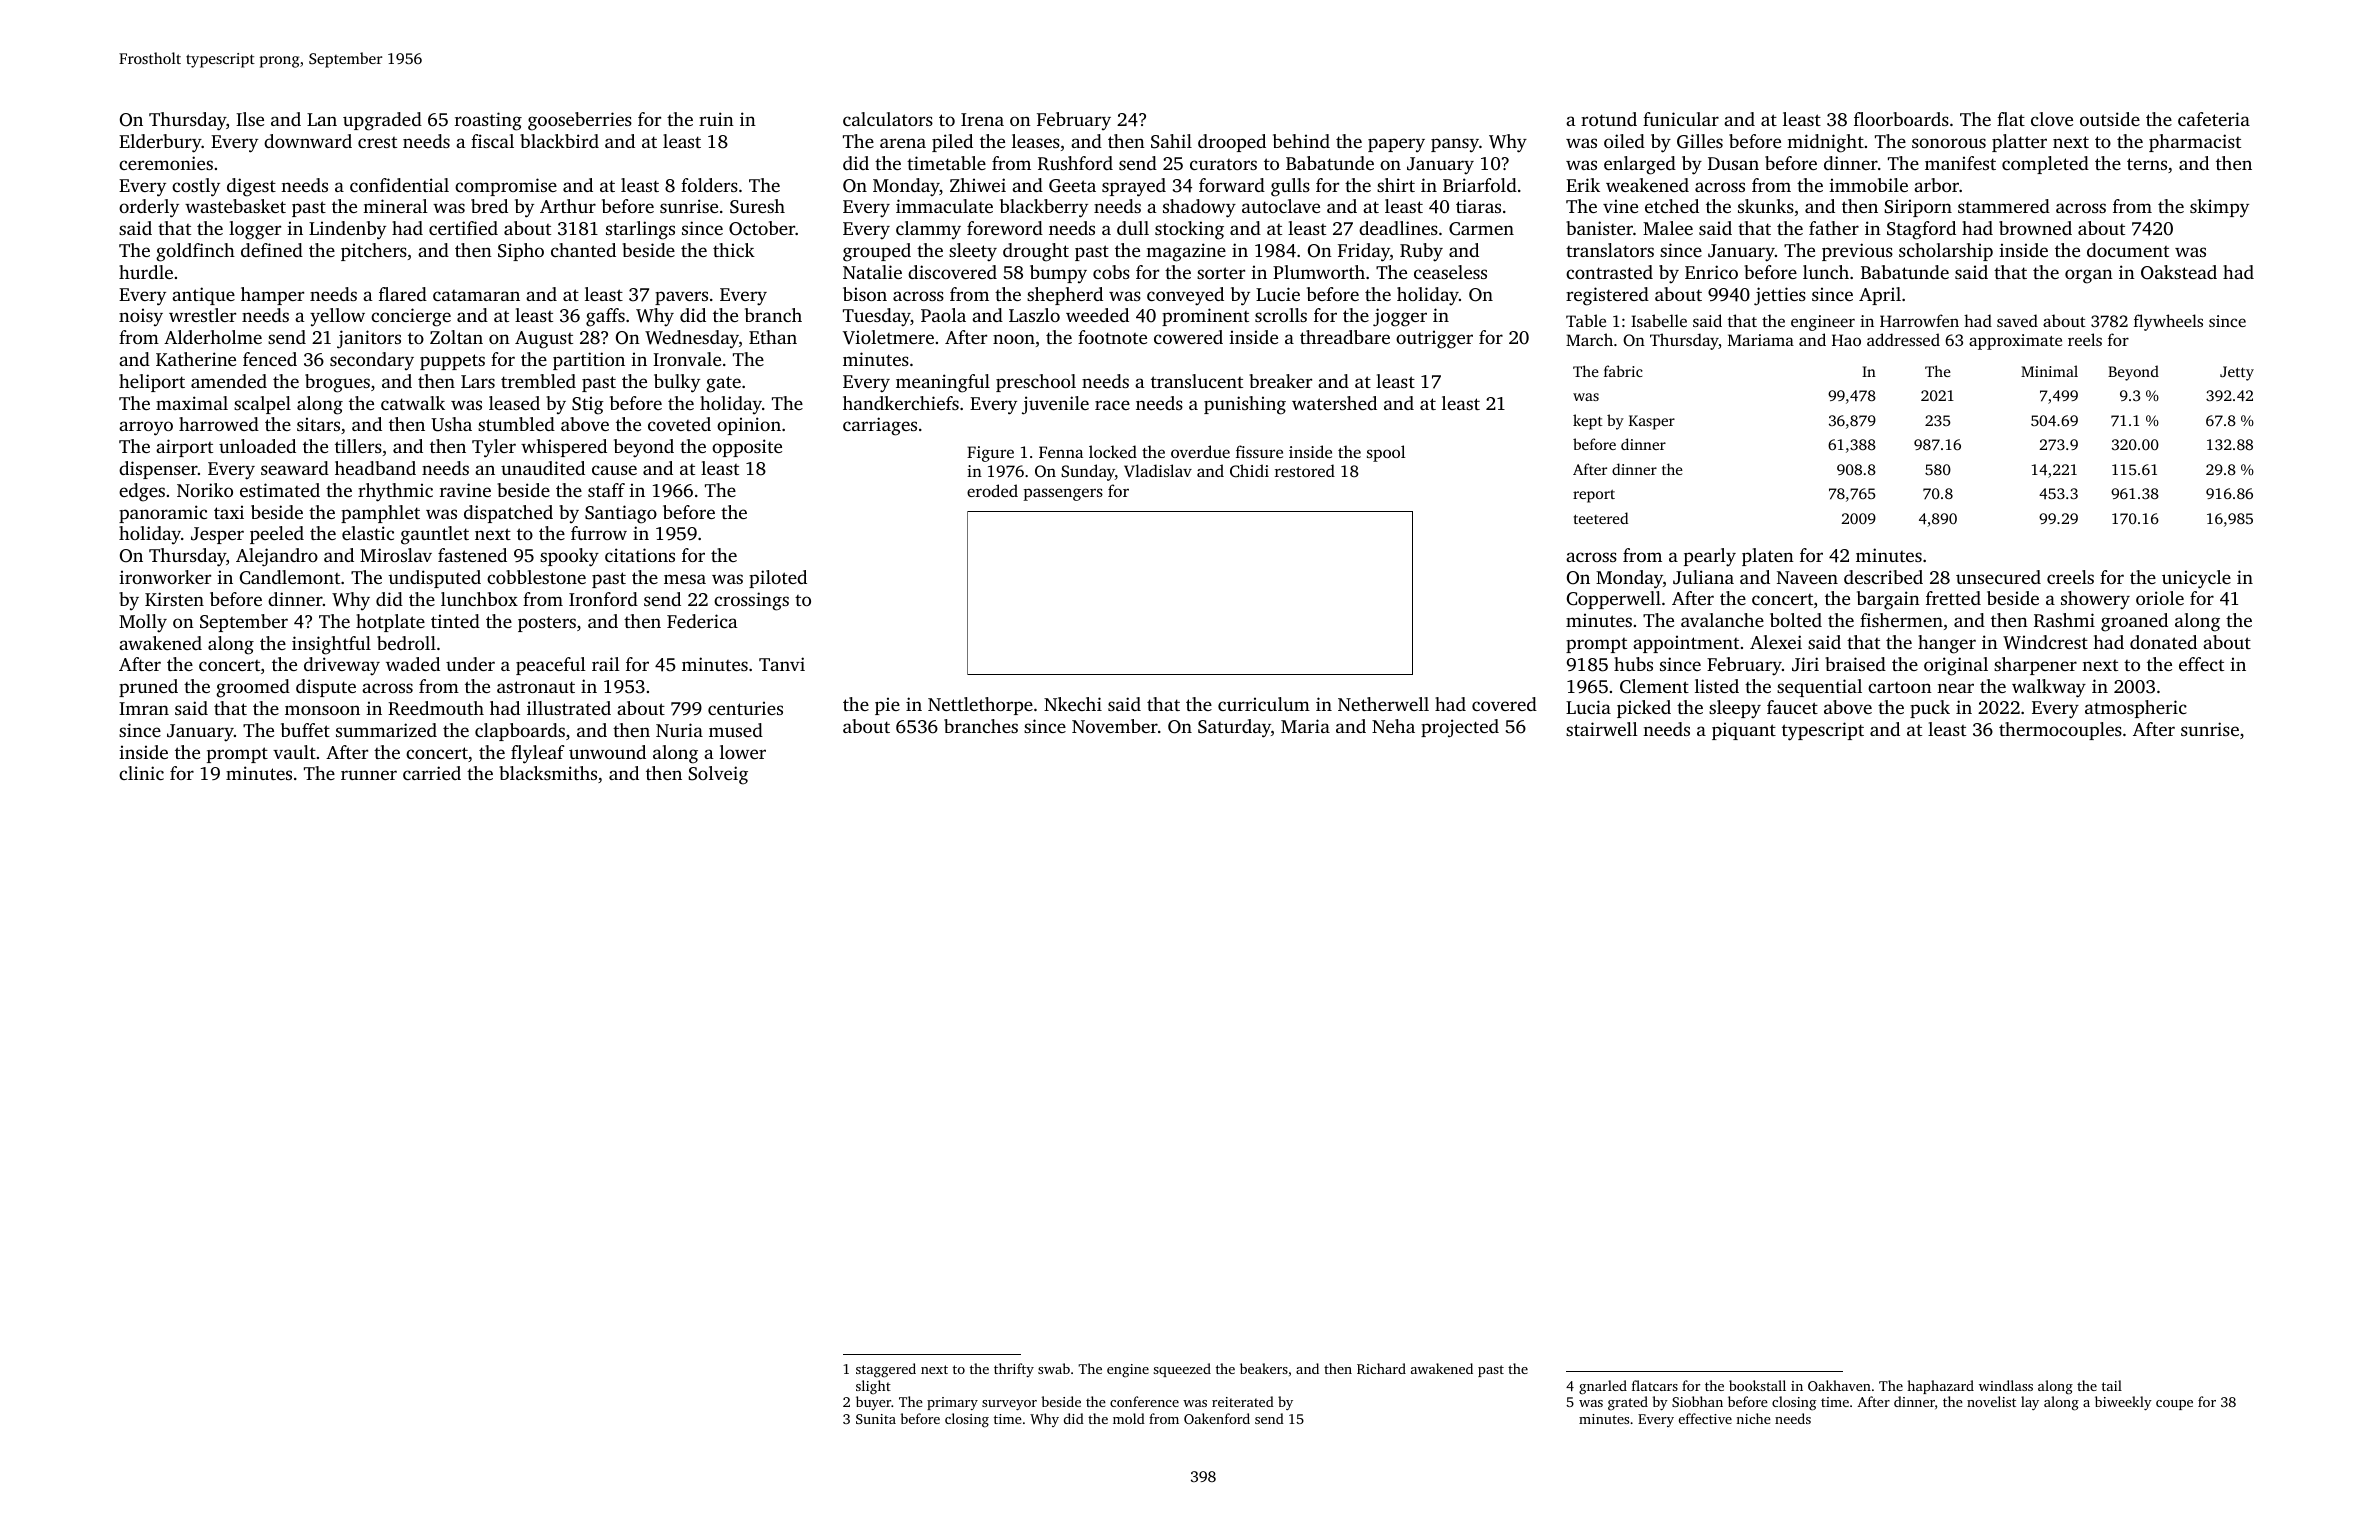  I want to click on floorboards, so click(1901, 119).
